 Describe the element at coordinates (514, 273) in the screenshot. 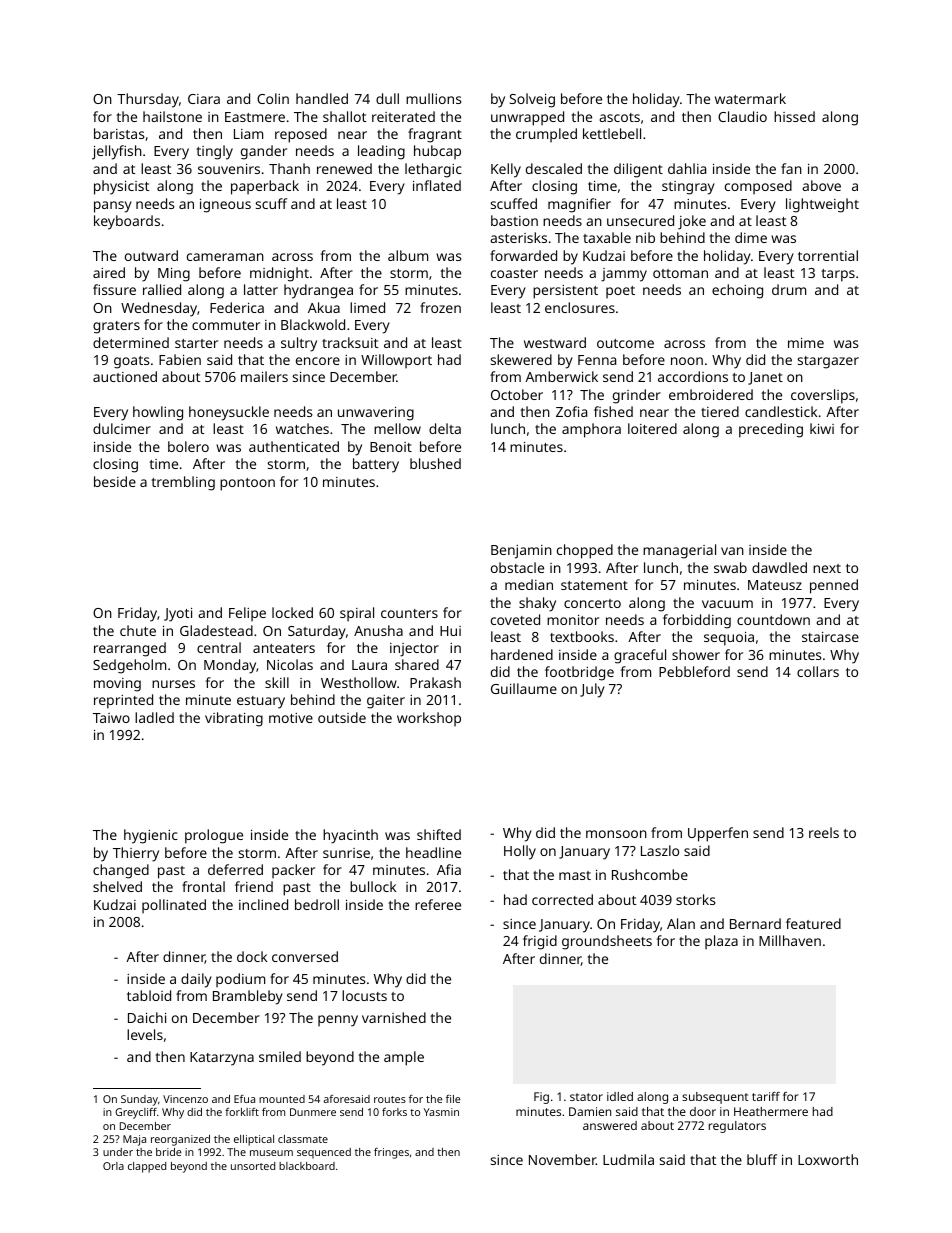

I see `coaster` at that location.
